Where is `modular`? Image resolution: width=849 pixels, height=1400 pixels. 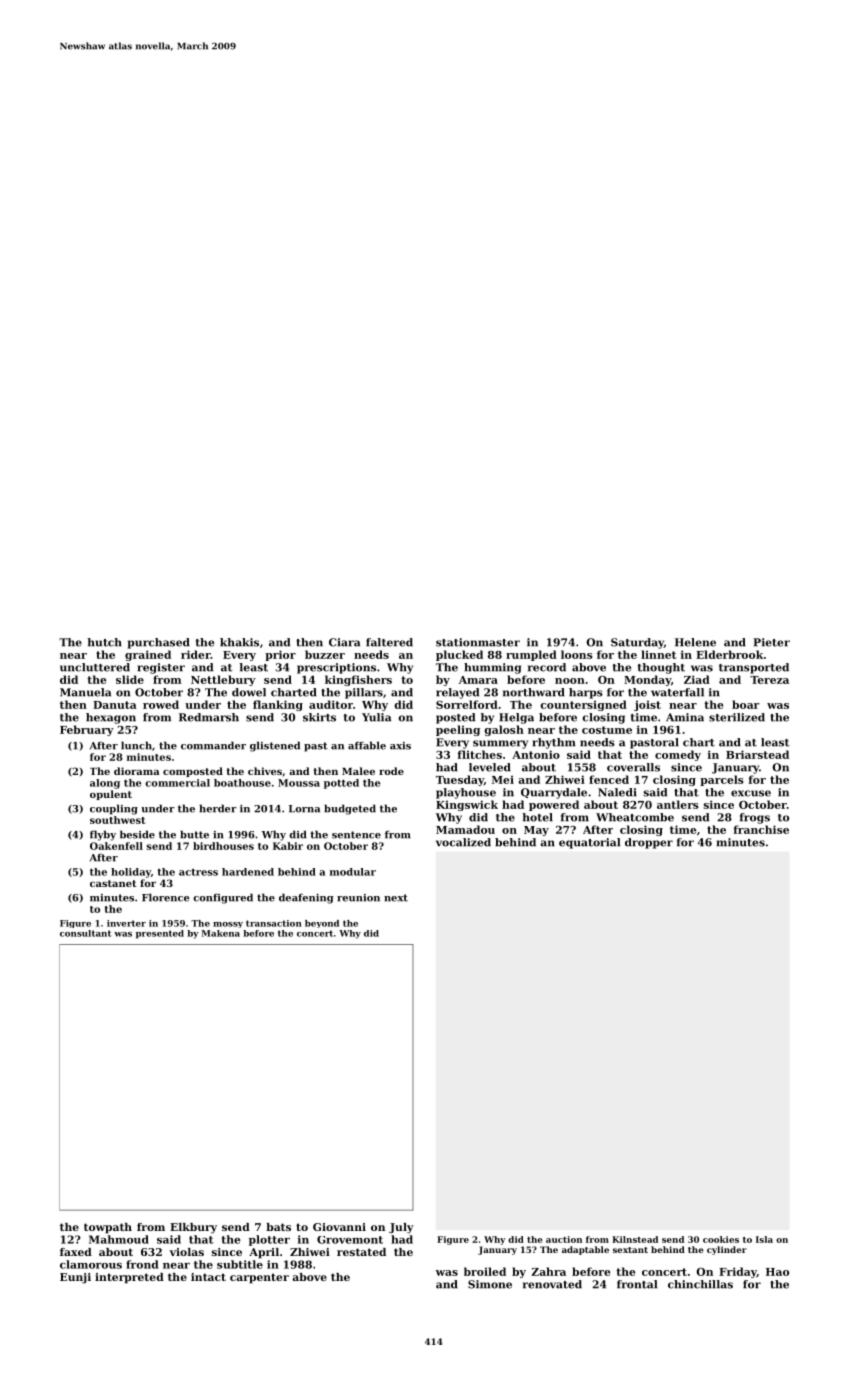
modular is located at coordinates (353, 872).
